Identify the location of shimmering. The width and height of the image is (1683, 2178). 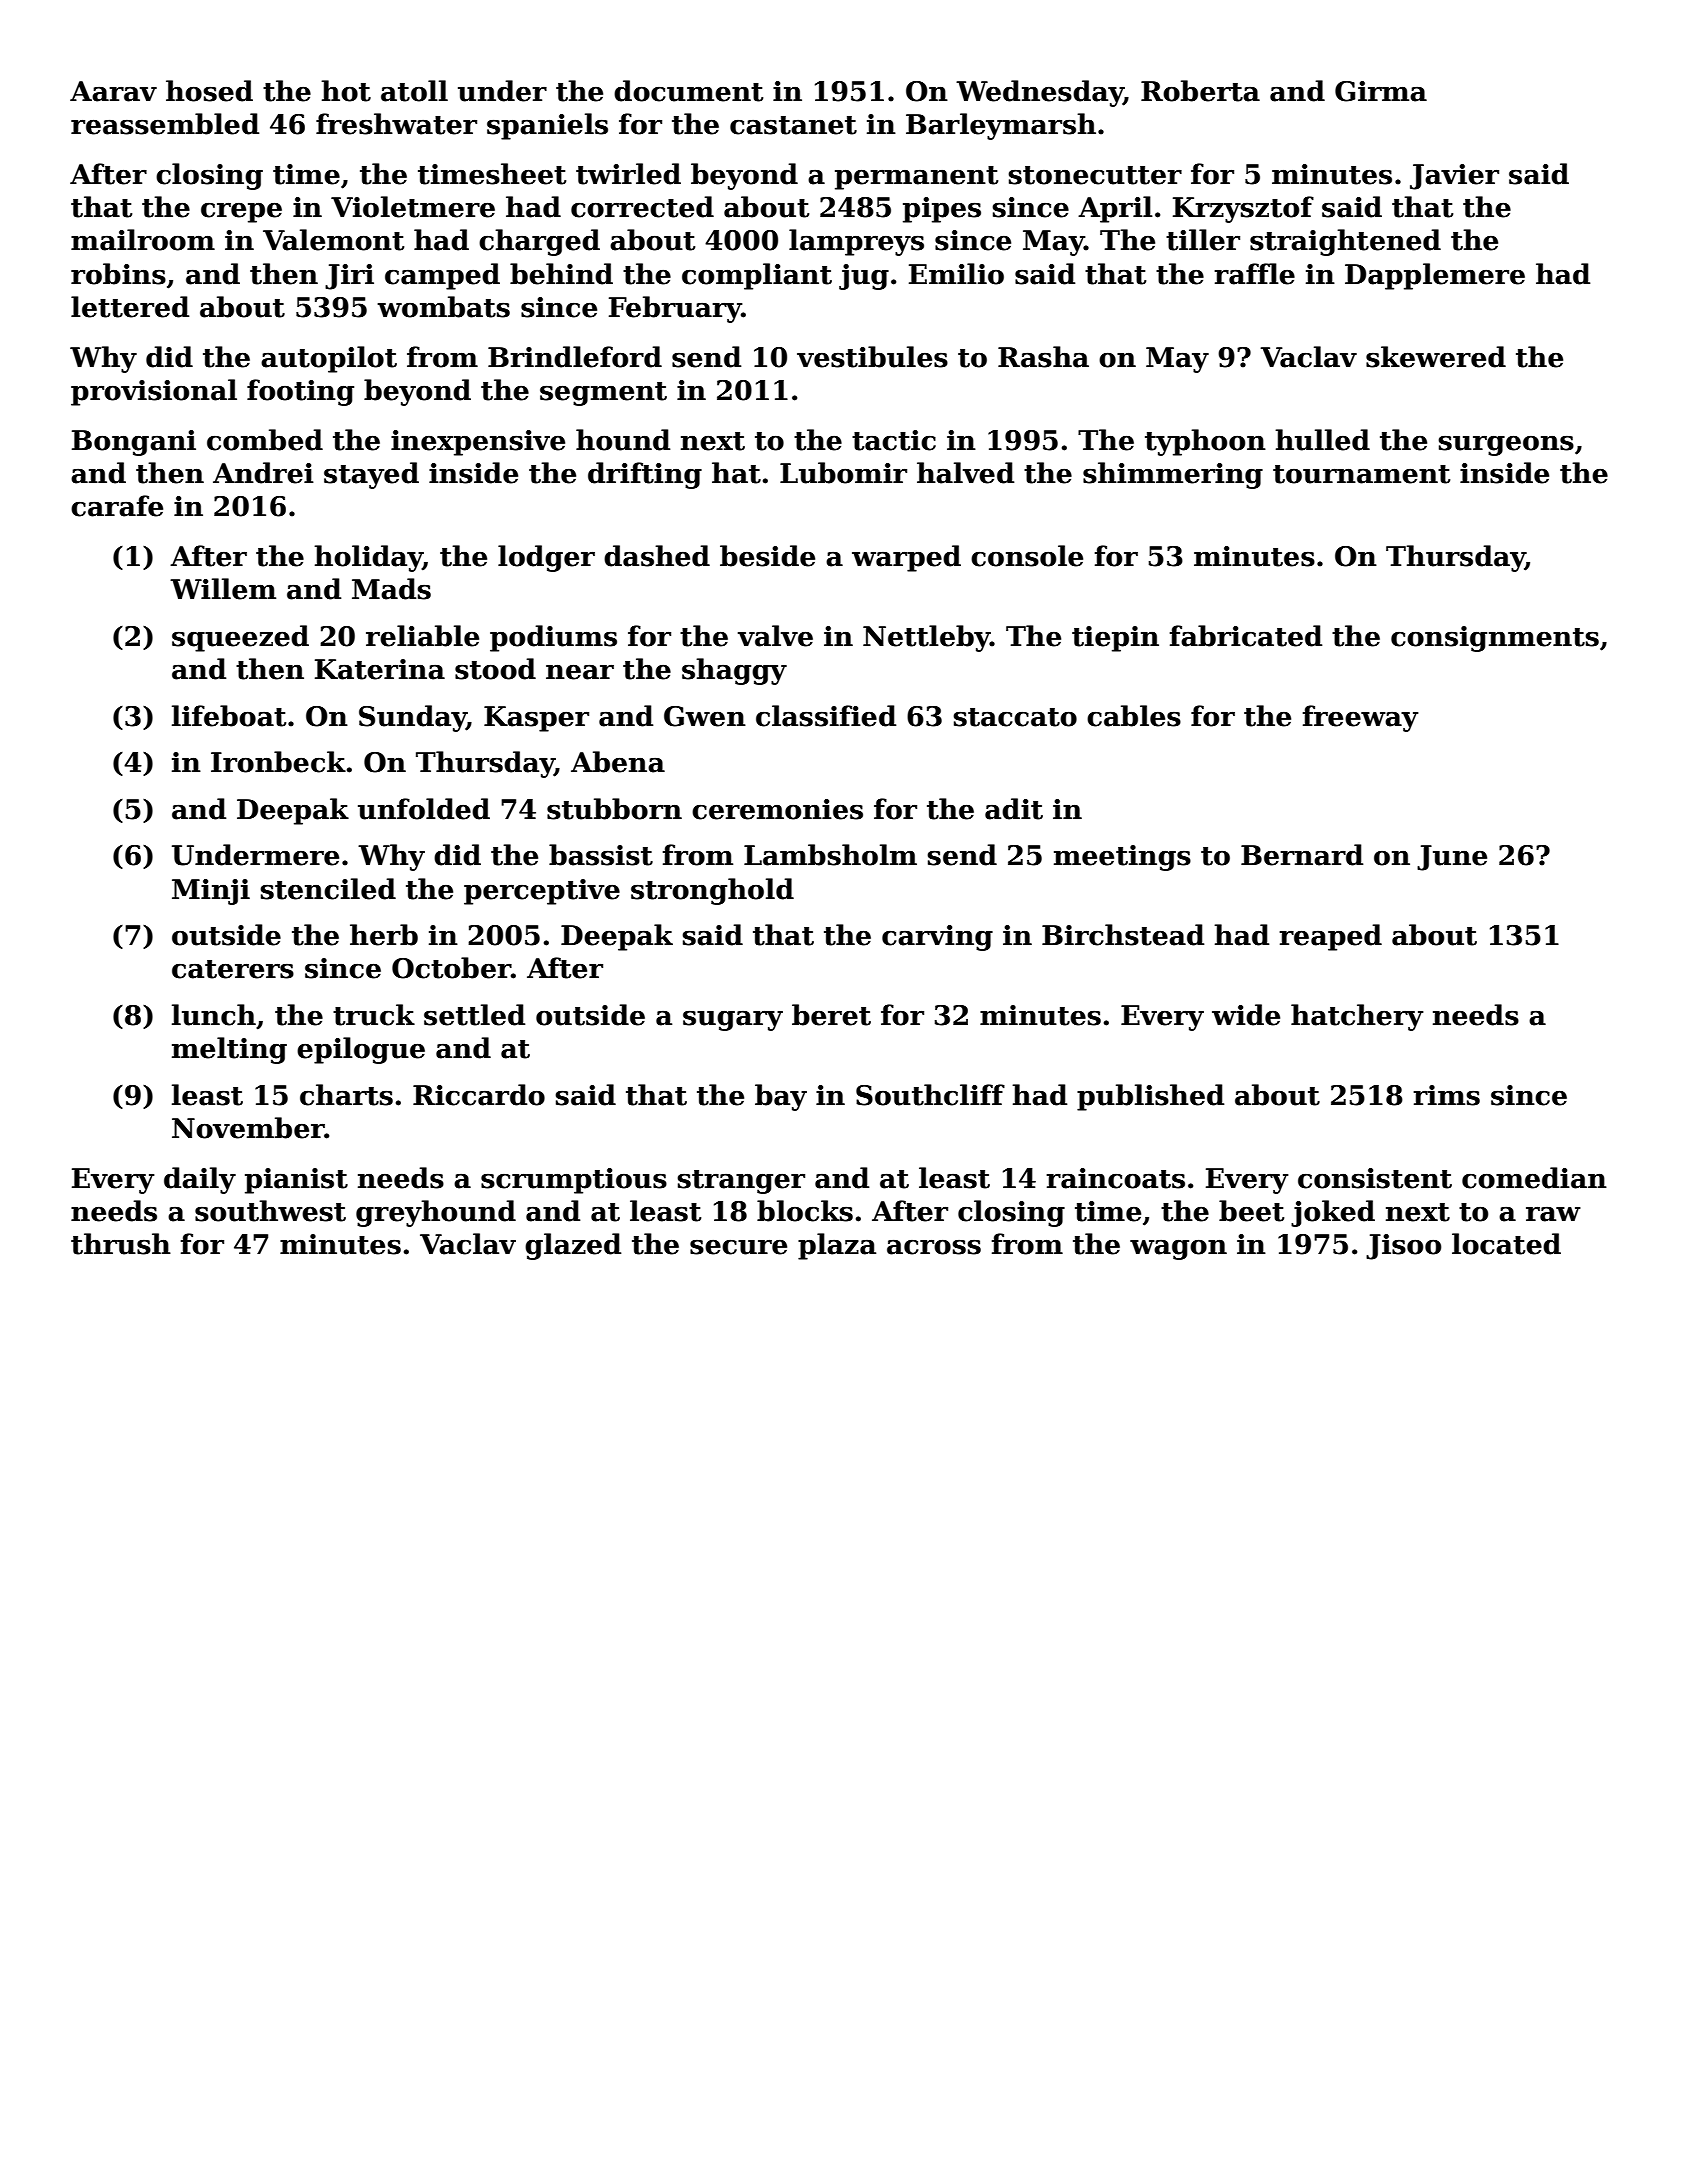
(1173, 475).
